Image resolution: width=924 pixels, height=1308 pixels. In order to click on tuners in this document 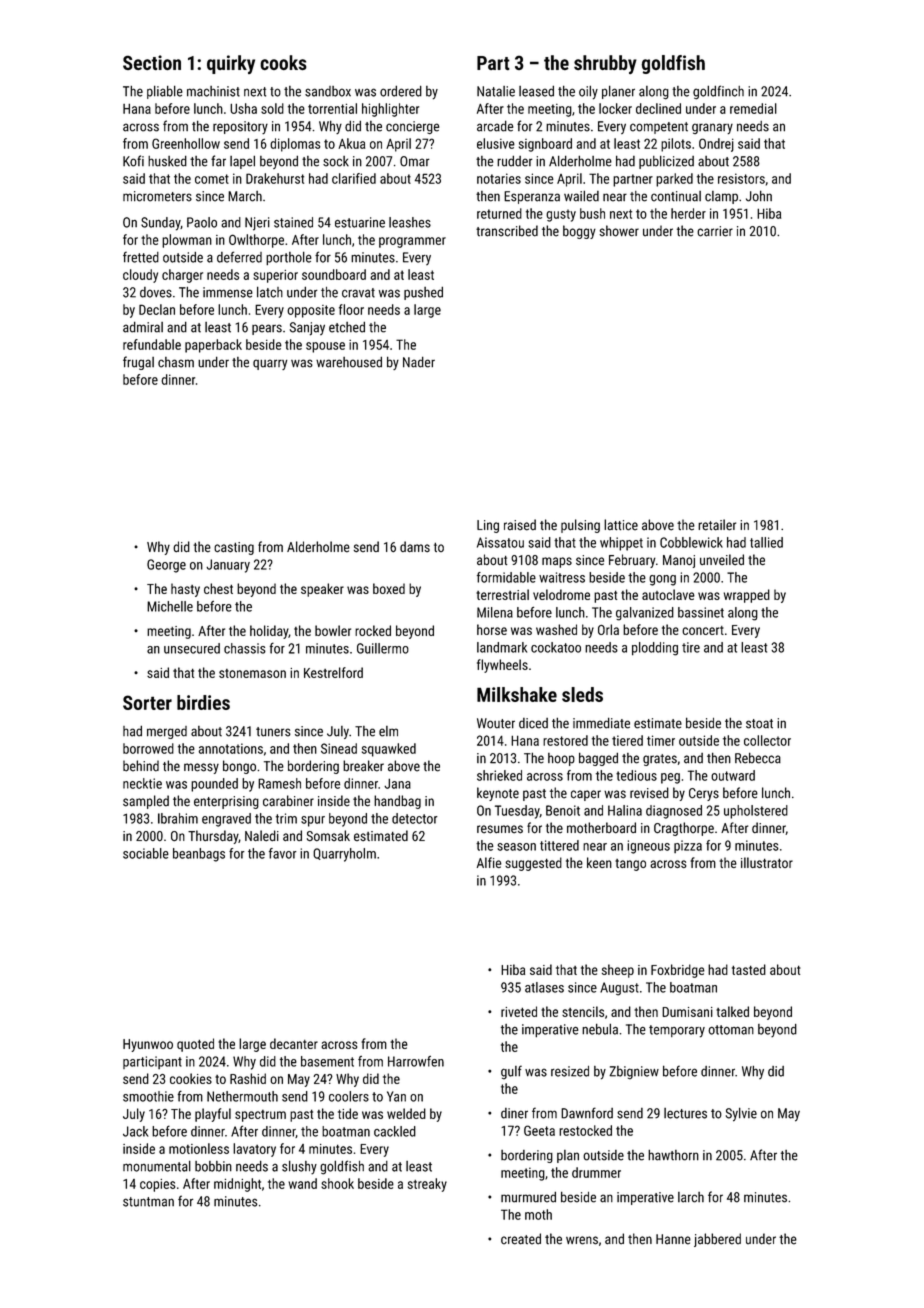, I will do `click(273, 732)`.
